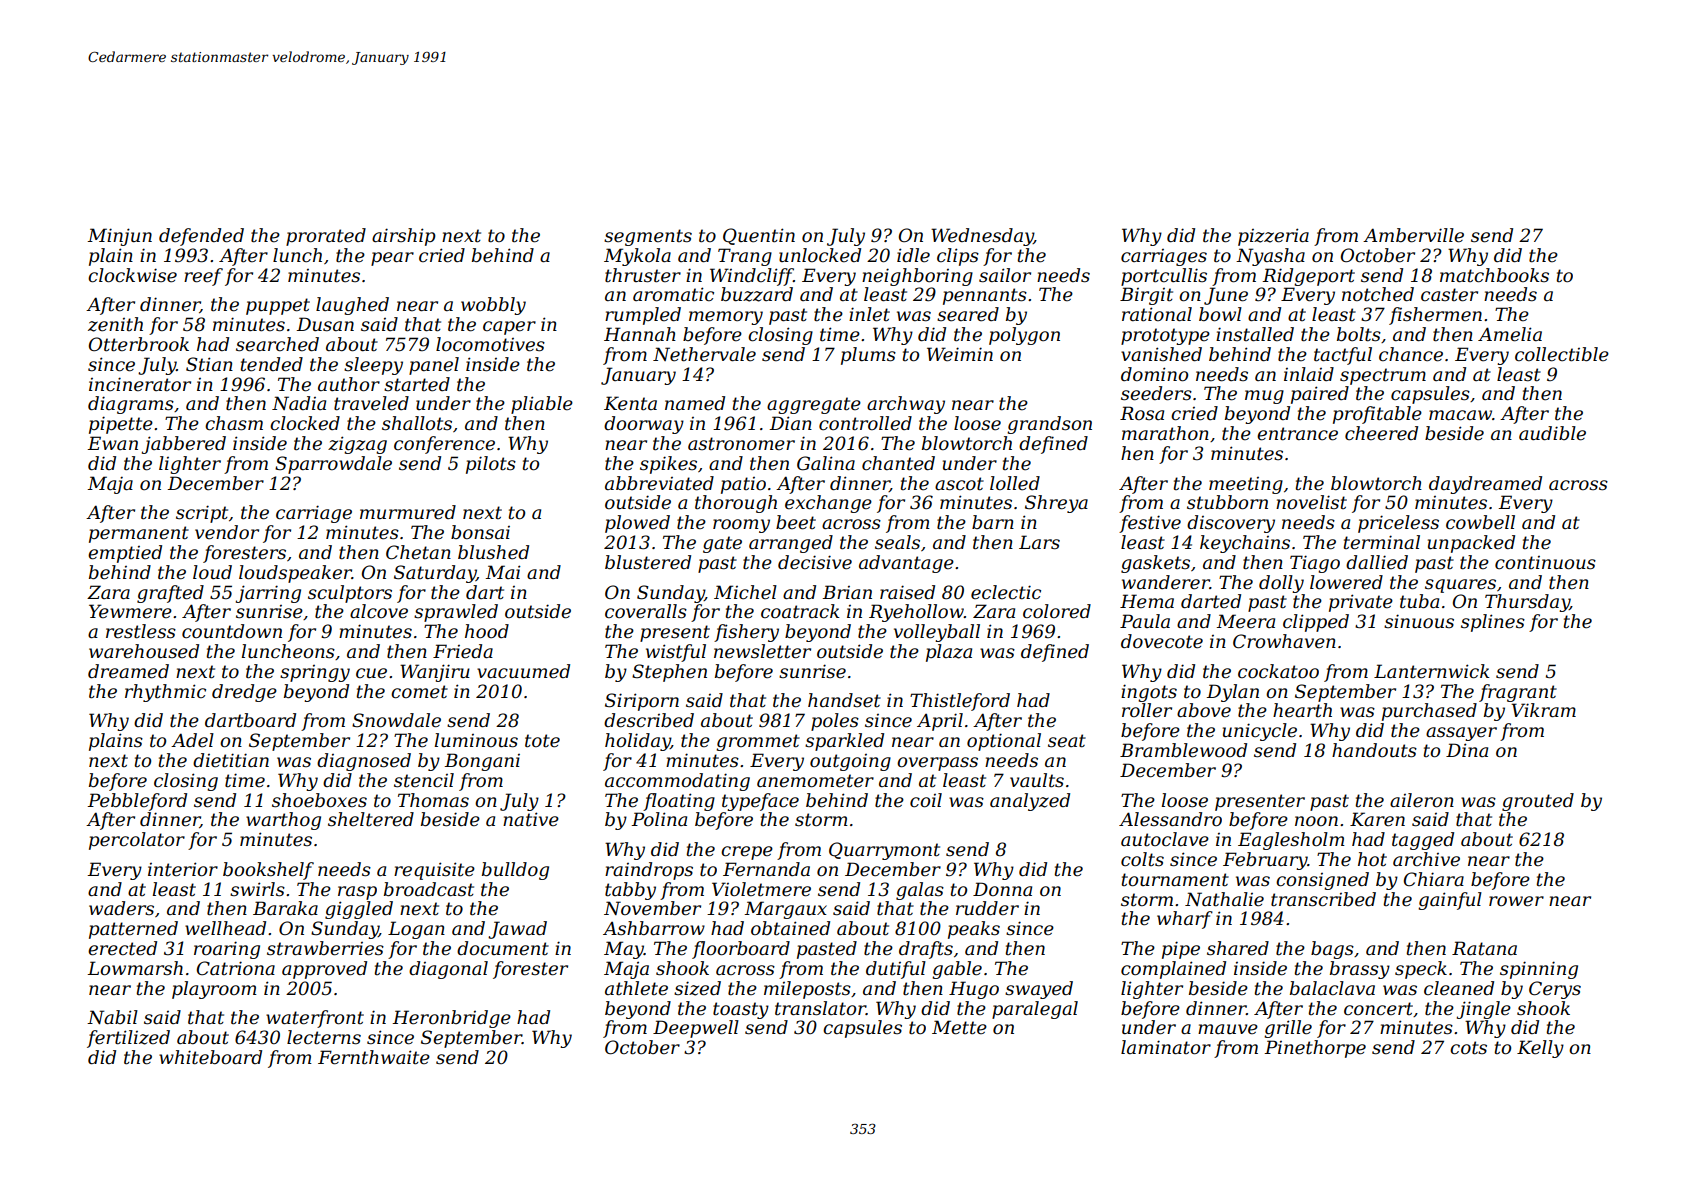 The image size is (1700, 1202). Describe the element at coordinates (1460, 415) in the screenshot. I see `macaw` at that location.
